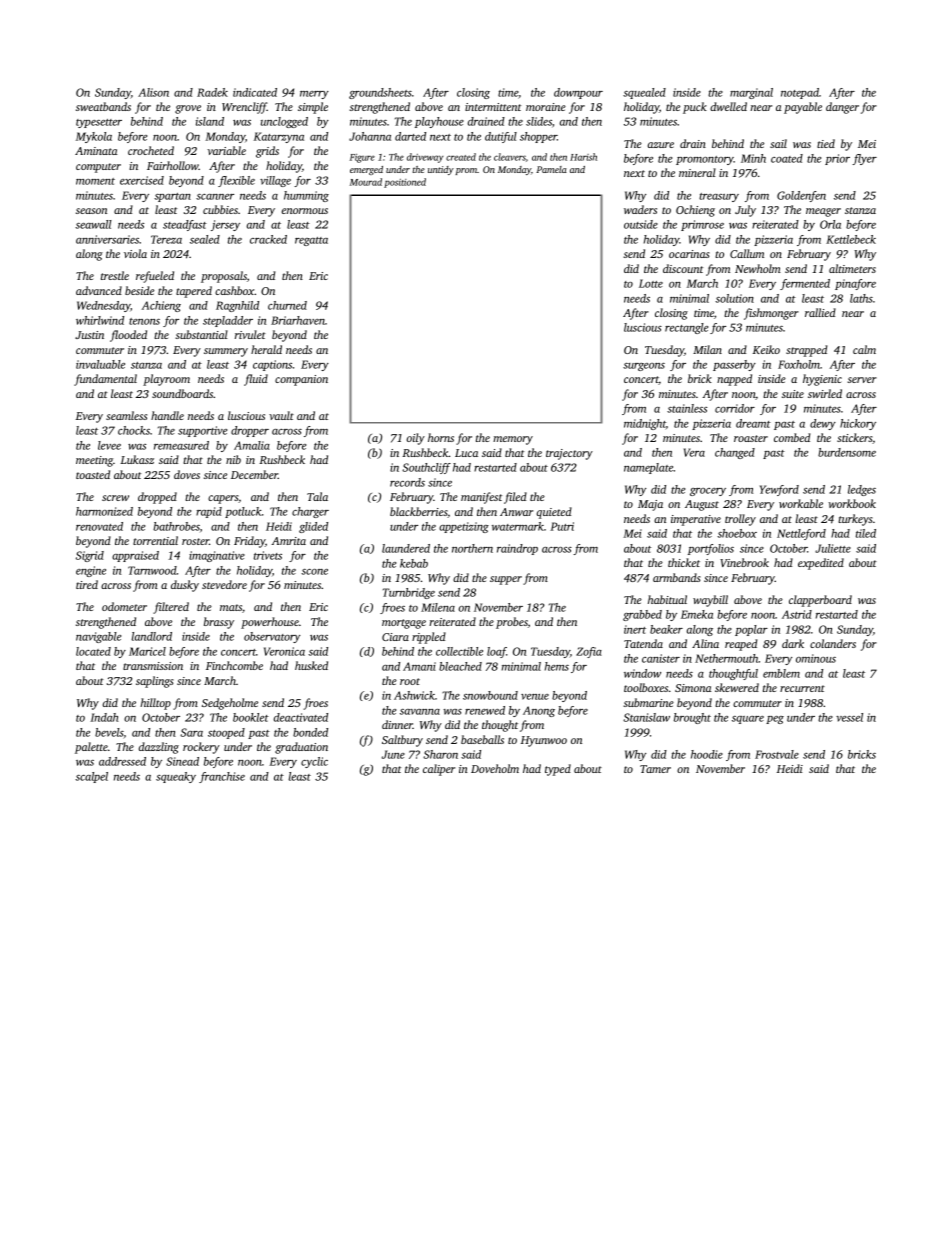  Describe the element at coordinates (100, 364) in the screenshot. I see `invaluable` at that location.
